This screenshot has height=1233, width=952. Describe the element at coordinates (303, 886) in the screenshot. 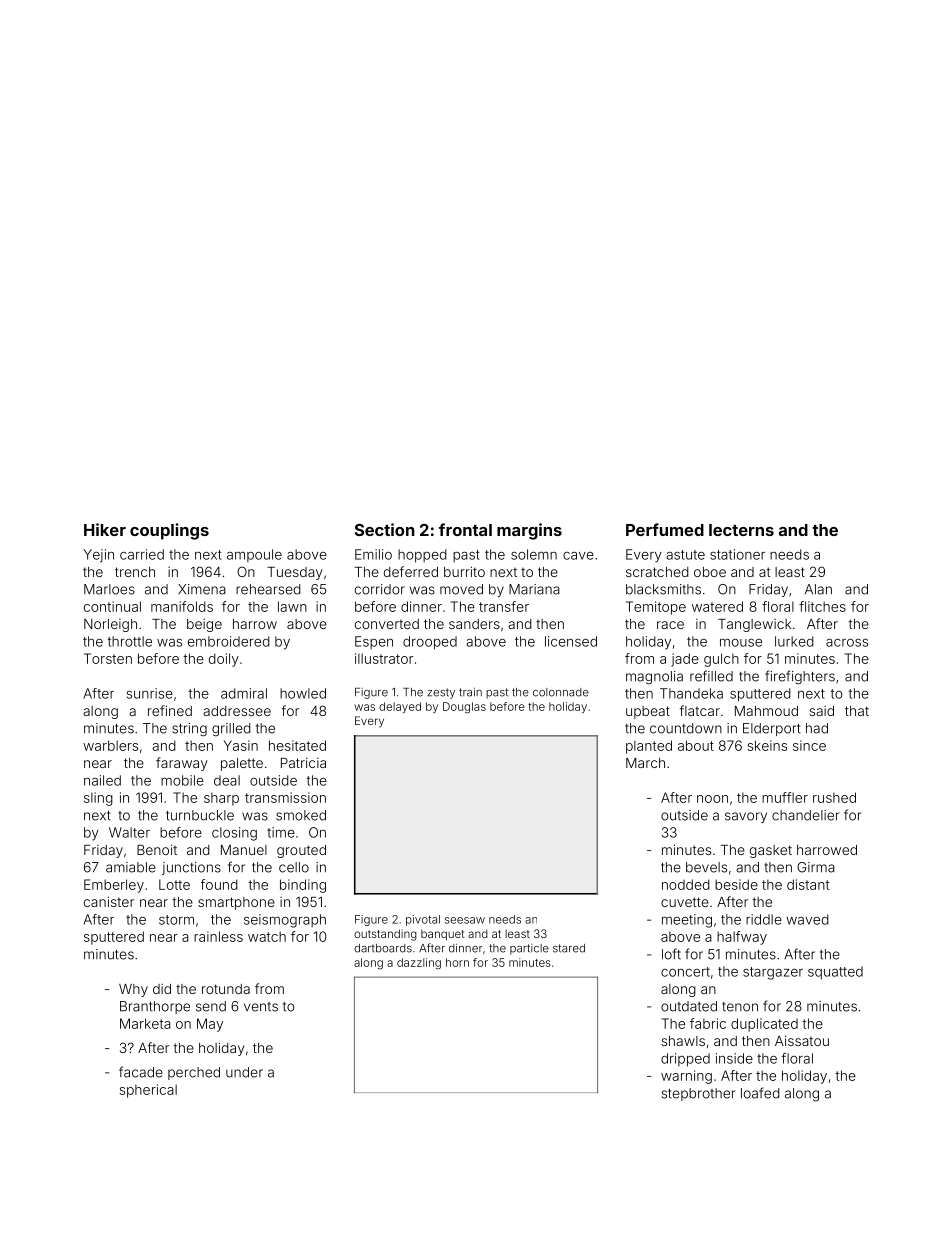

I see `binding` at that location.
